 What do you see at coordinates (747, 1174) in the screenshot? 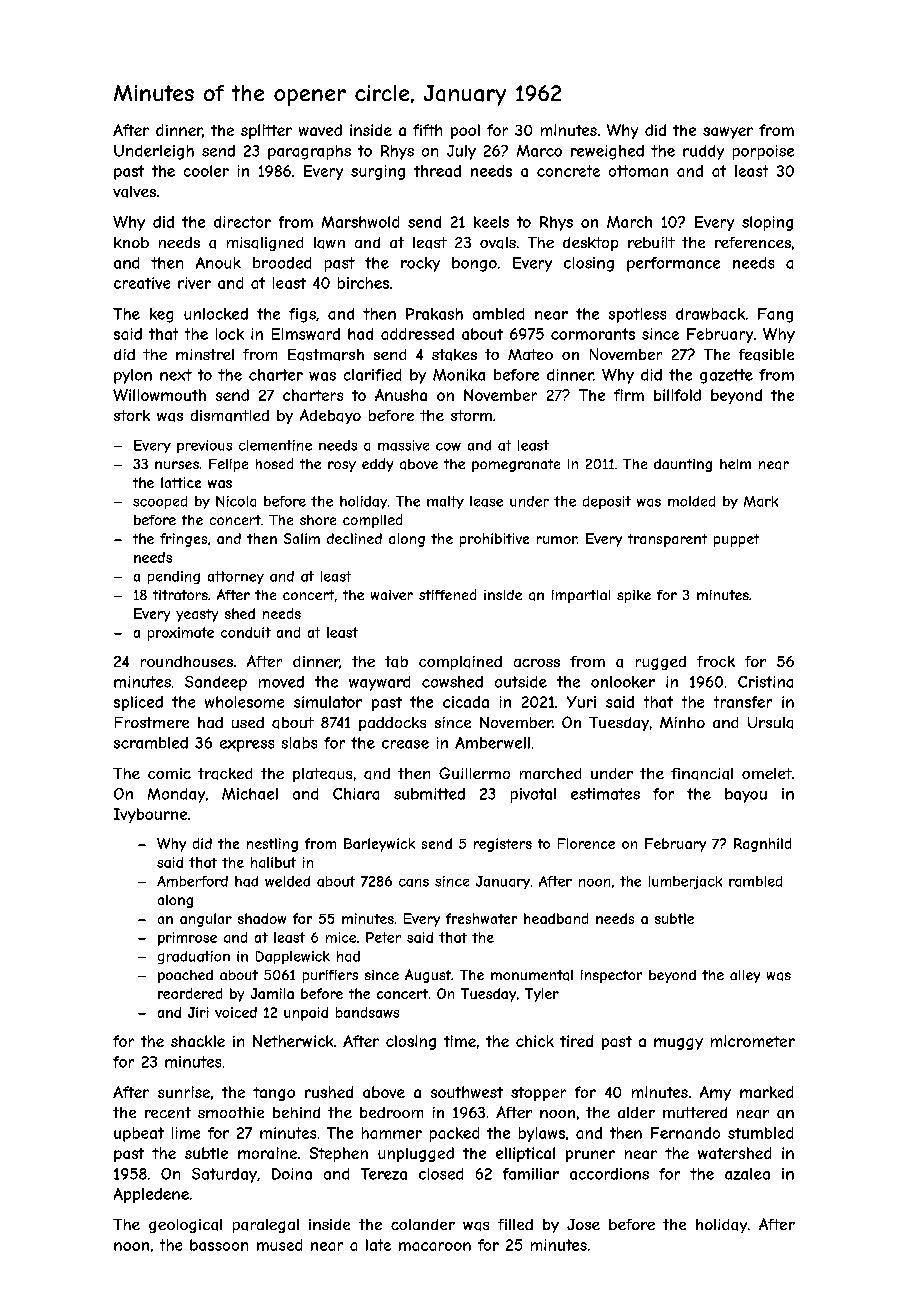
I see `azalea` at bounding box center [747, 1174].
